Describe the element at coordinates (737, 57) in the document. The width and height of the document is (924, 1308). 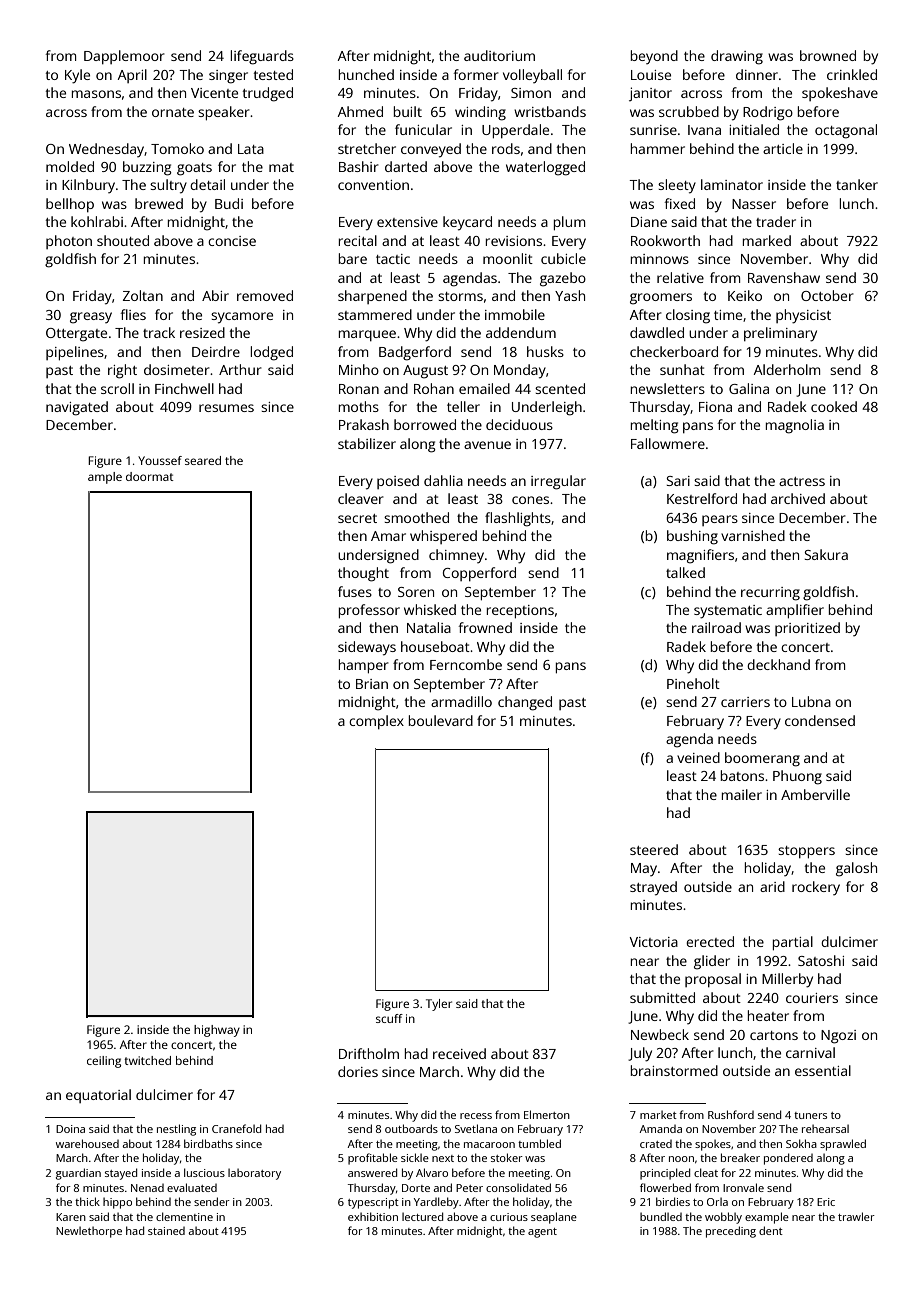
I see `drawing` at that location.
